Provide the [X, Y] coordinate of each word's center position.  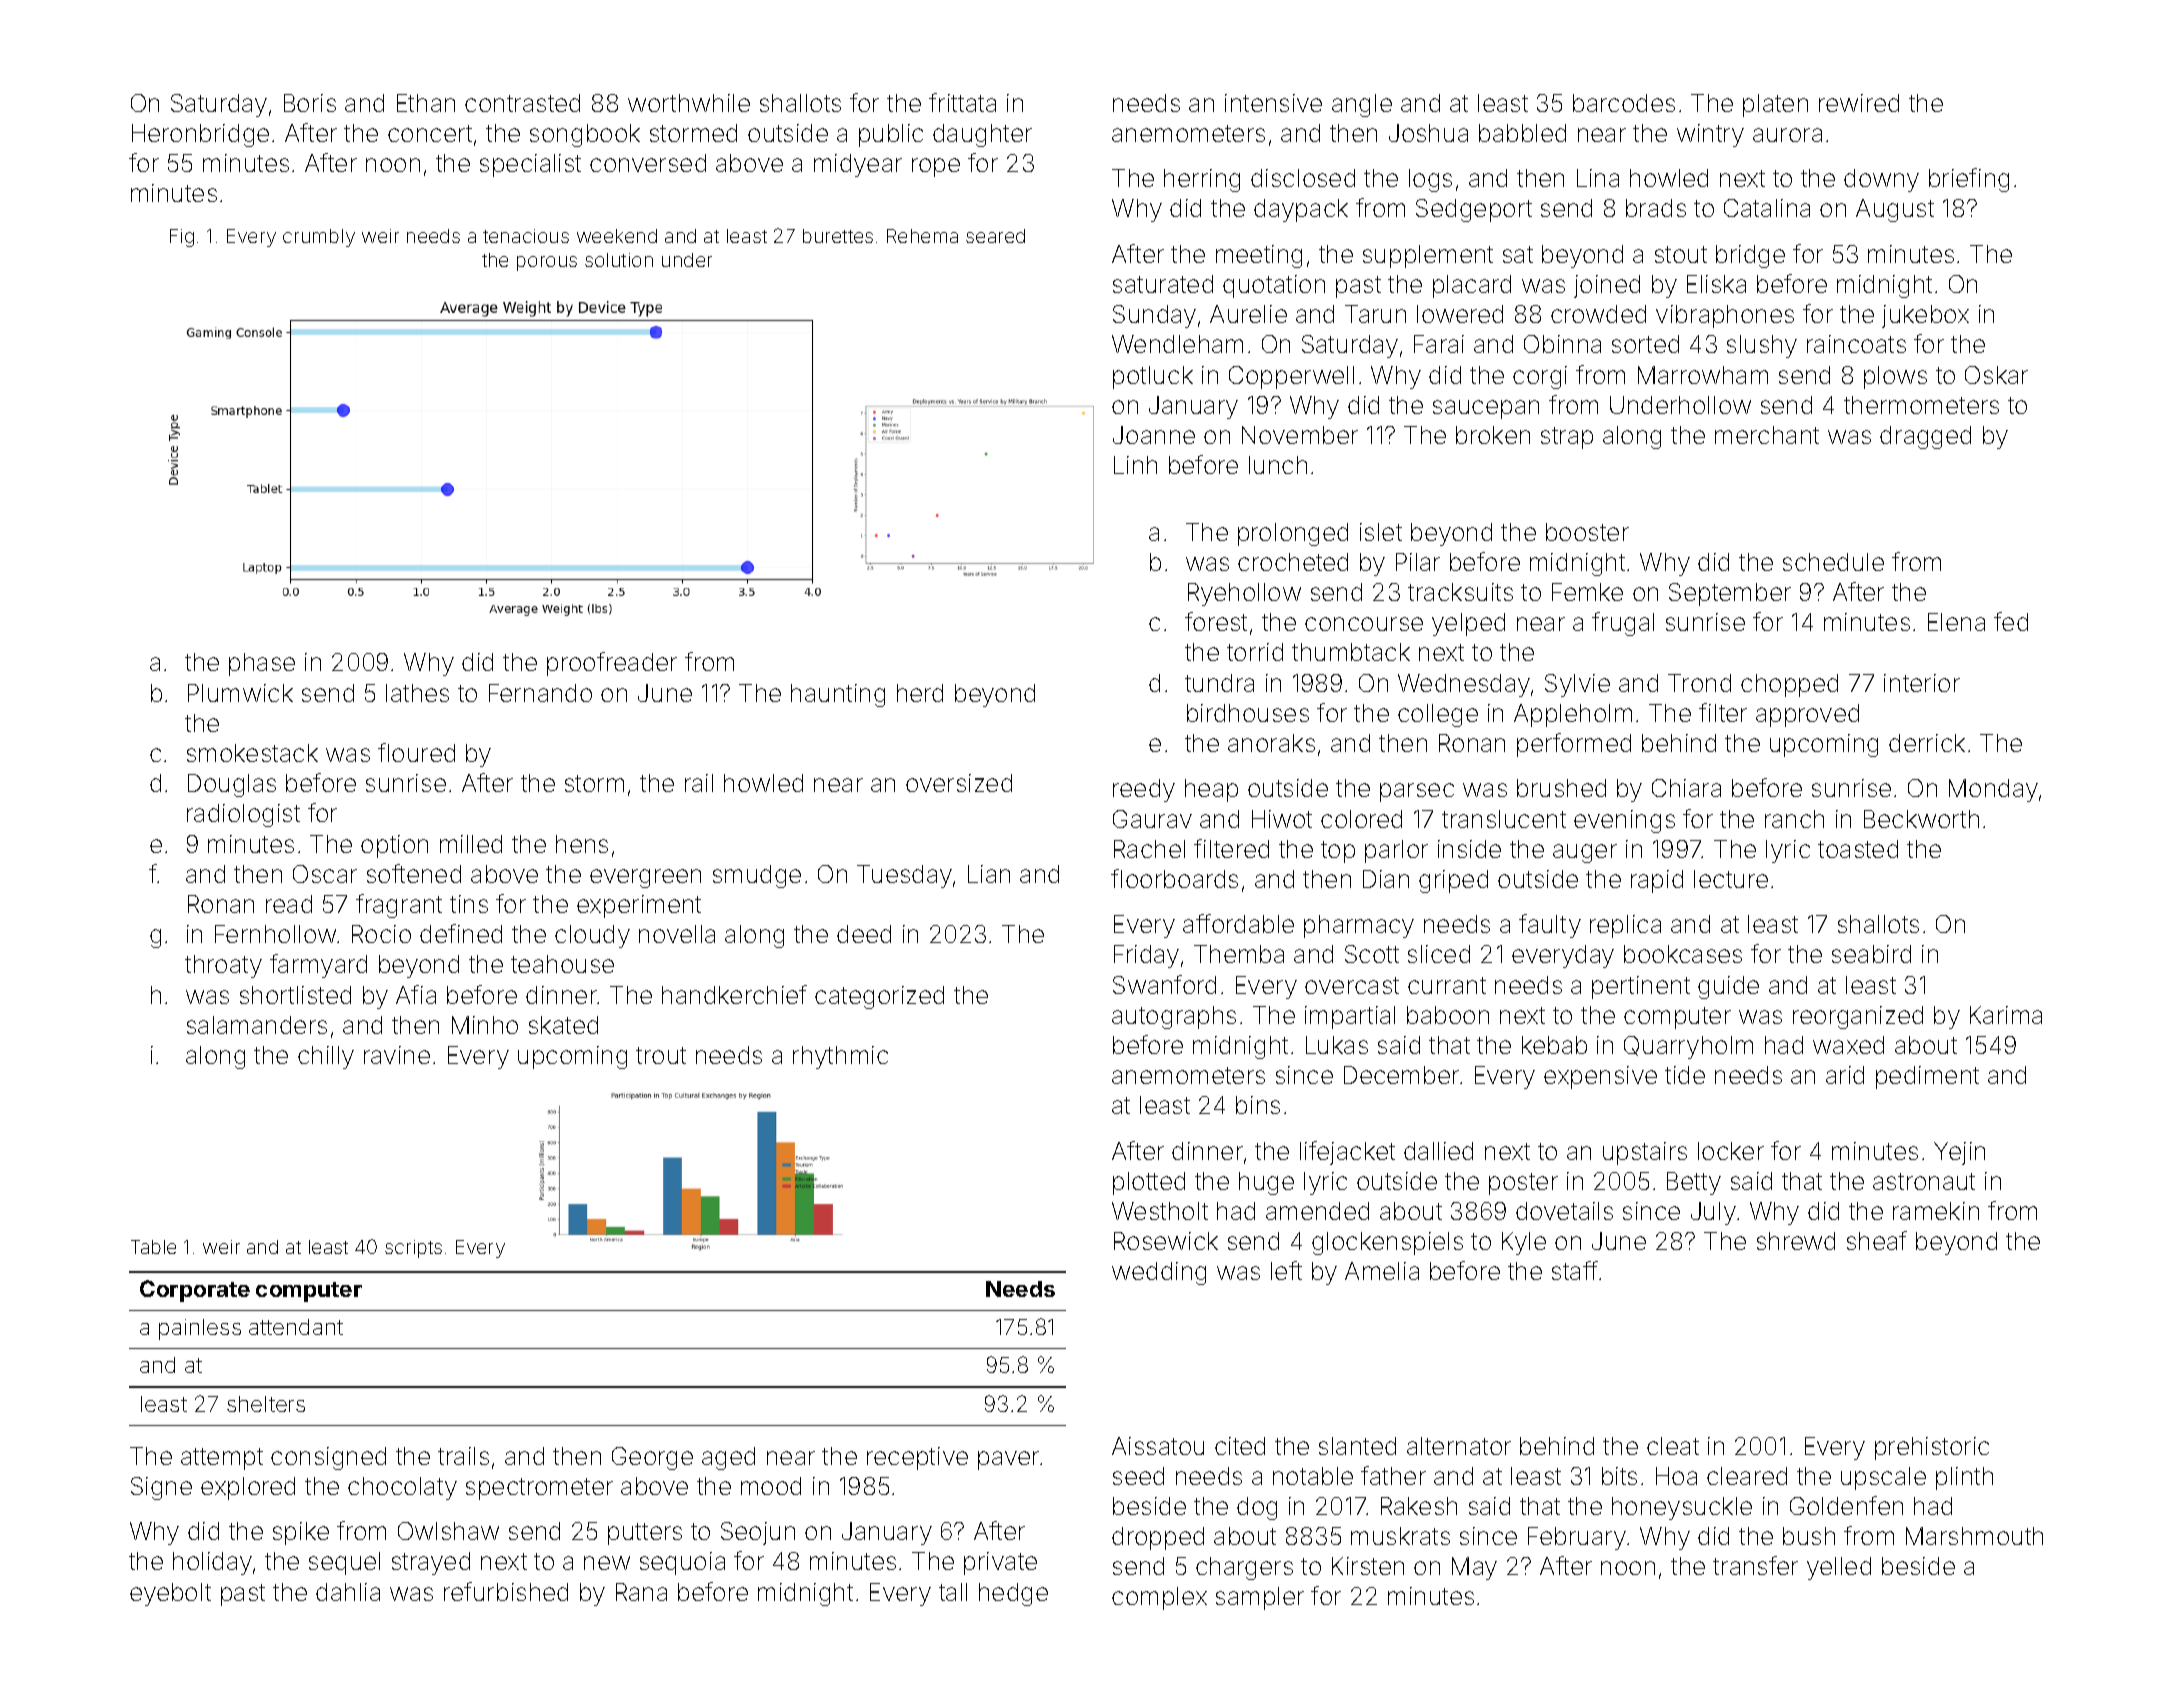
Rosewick [1166, 1241]
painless [200, 1329]
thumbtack [1351, 652]
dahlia [348, 1592]
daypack [1301, 210]
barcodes [1624, 103]
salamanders [257, 1025]
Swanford [1164, 984]
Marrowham [1703, 375]
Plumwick [240, 693]
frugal [1623, 624]
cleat [1673, 1446]
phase [262, 664]
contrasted [522, 103]
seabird [1871, 954]
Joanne [1154, 435]
